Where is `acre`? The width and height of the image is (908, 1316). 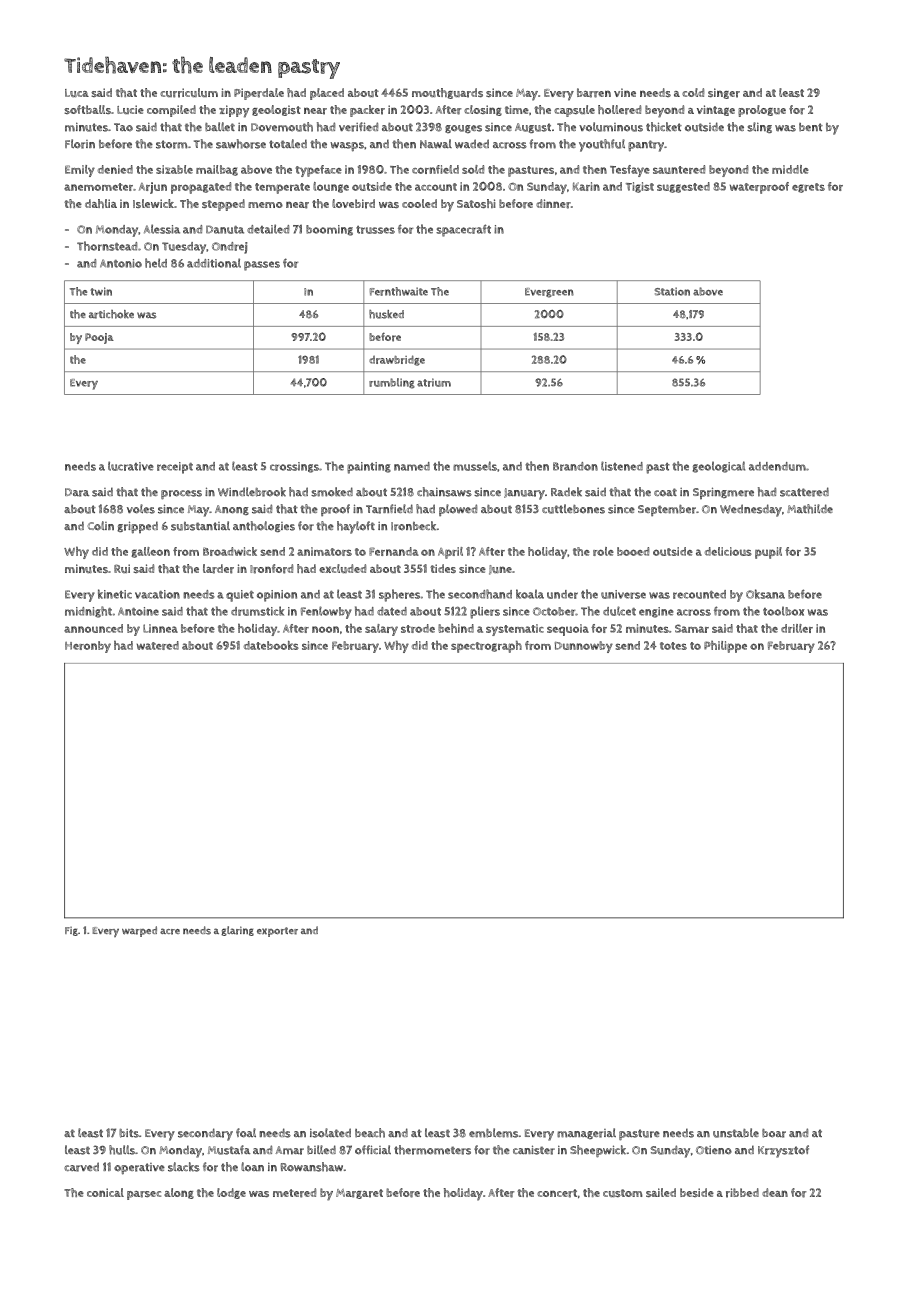
acre is located at coordinates (170, 931).
